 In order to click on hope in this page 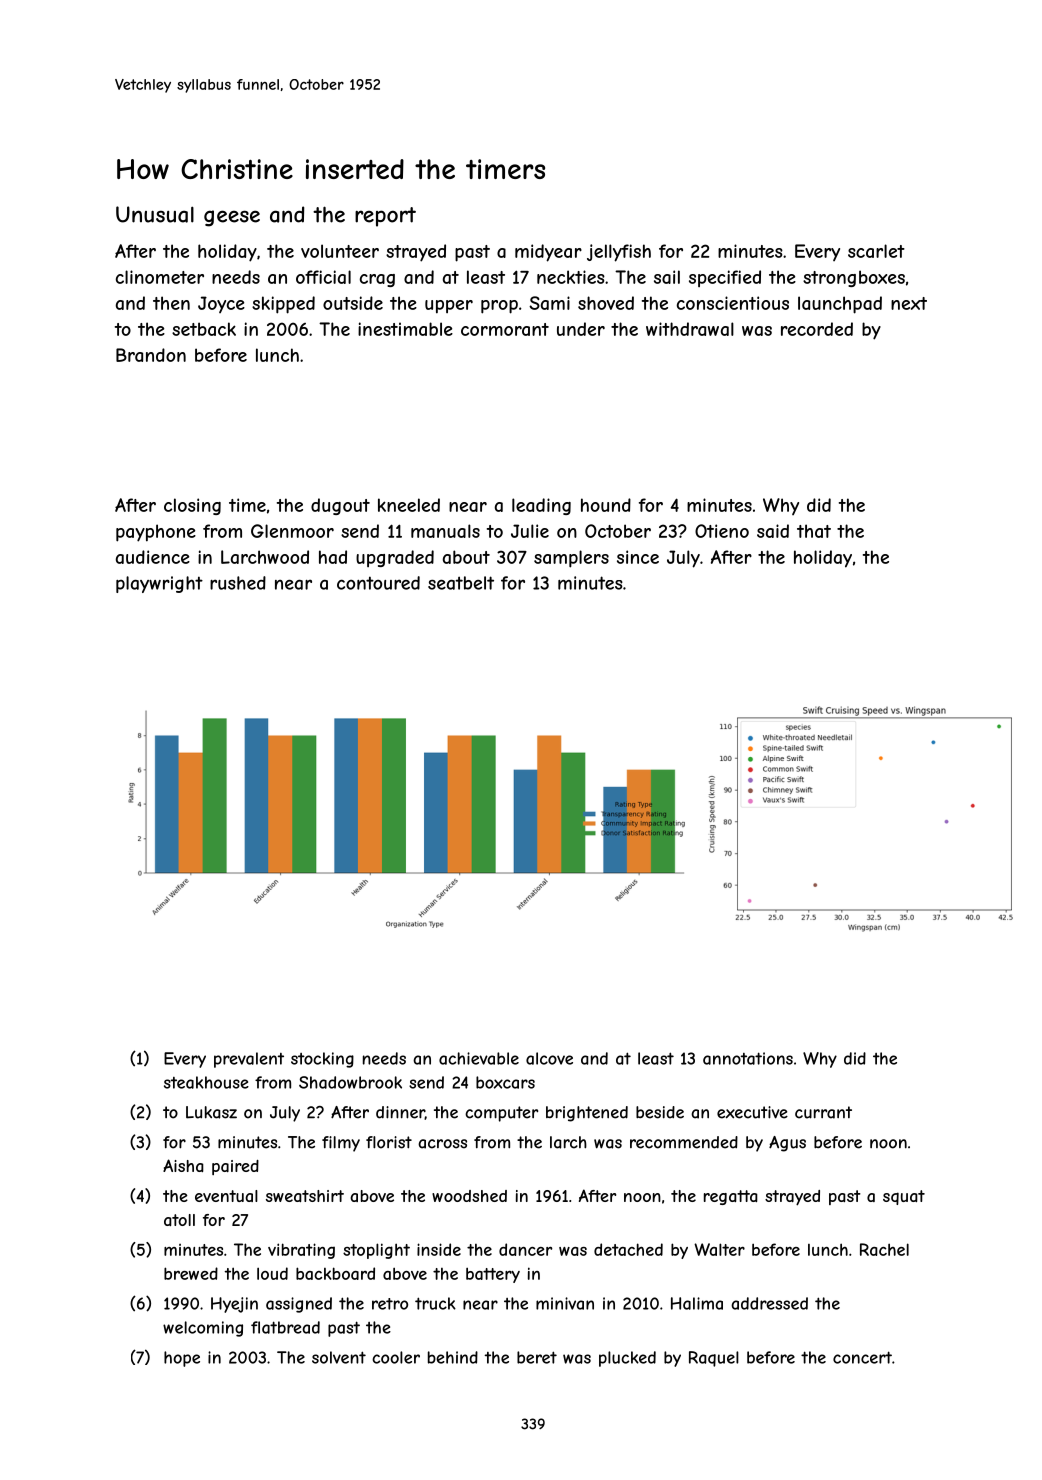, I will do `click(182, 1359)`.
